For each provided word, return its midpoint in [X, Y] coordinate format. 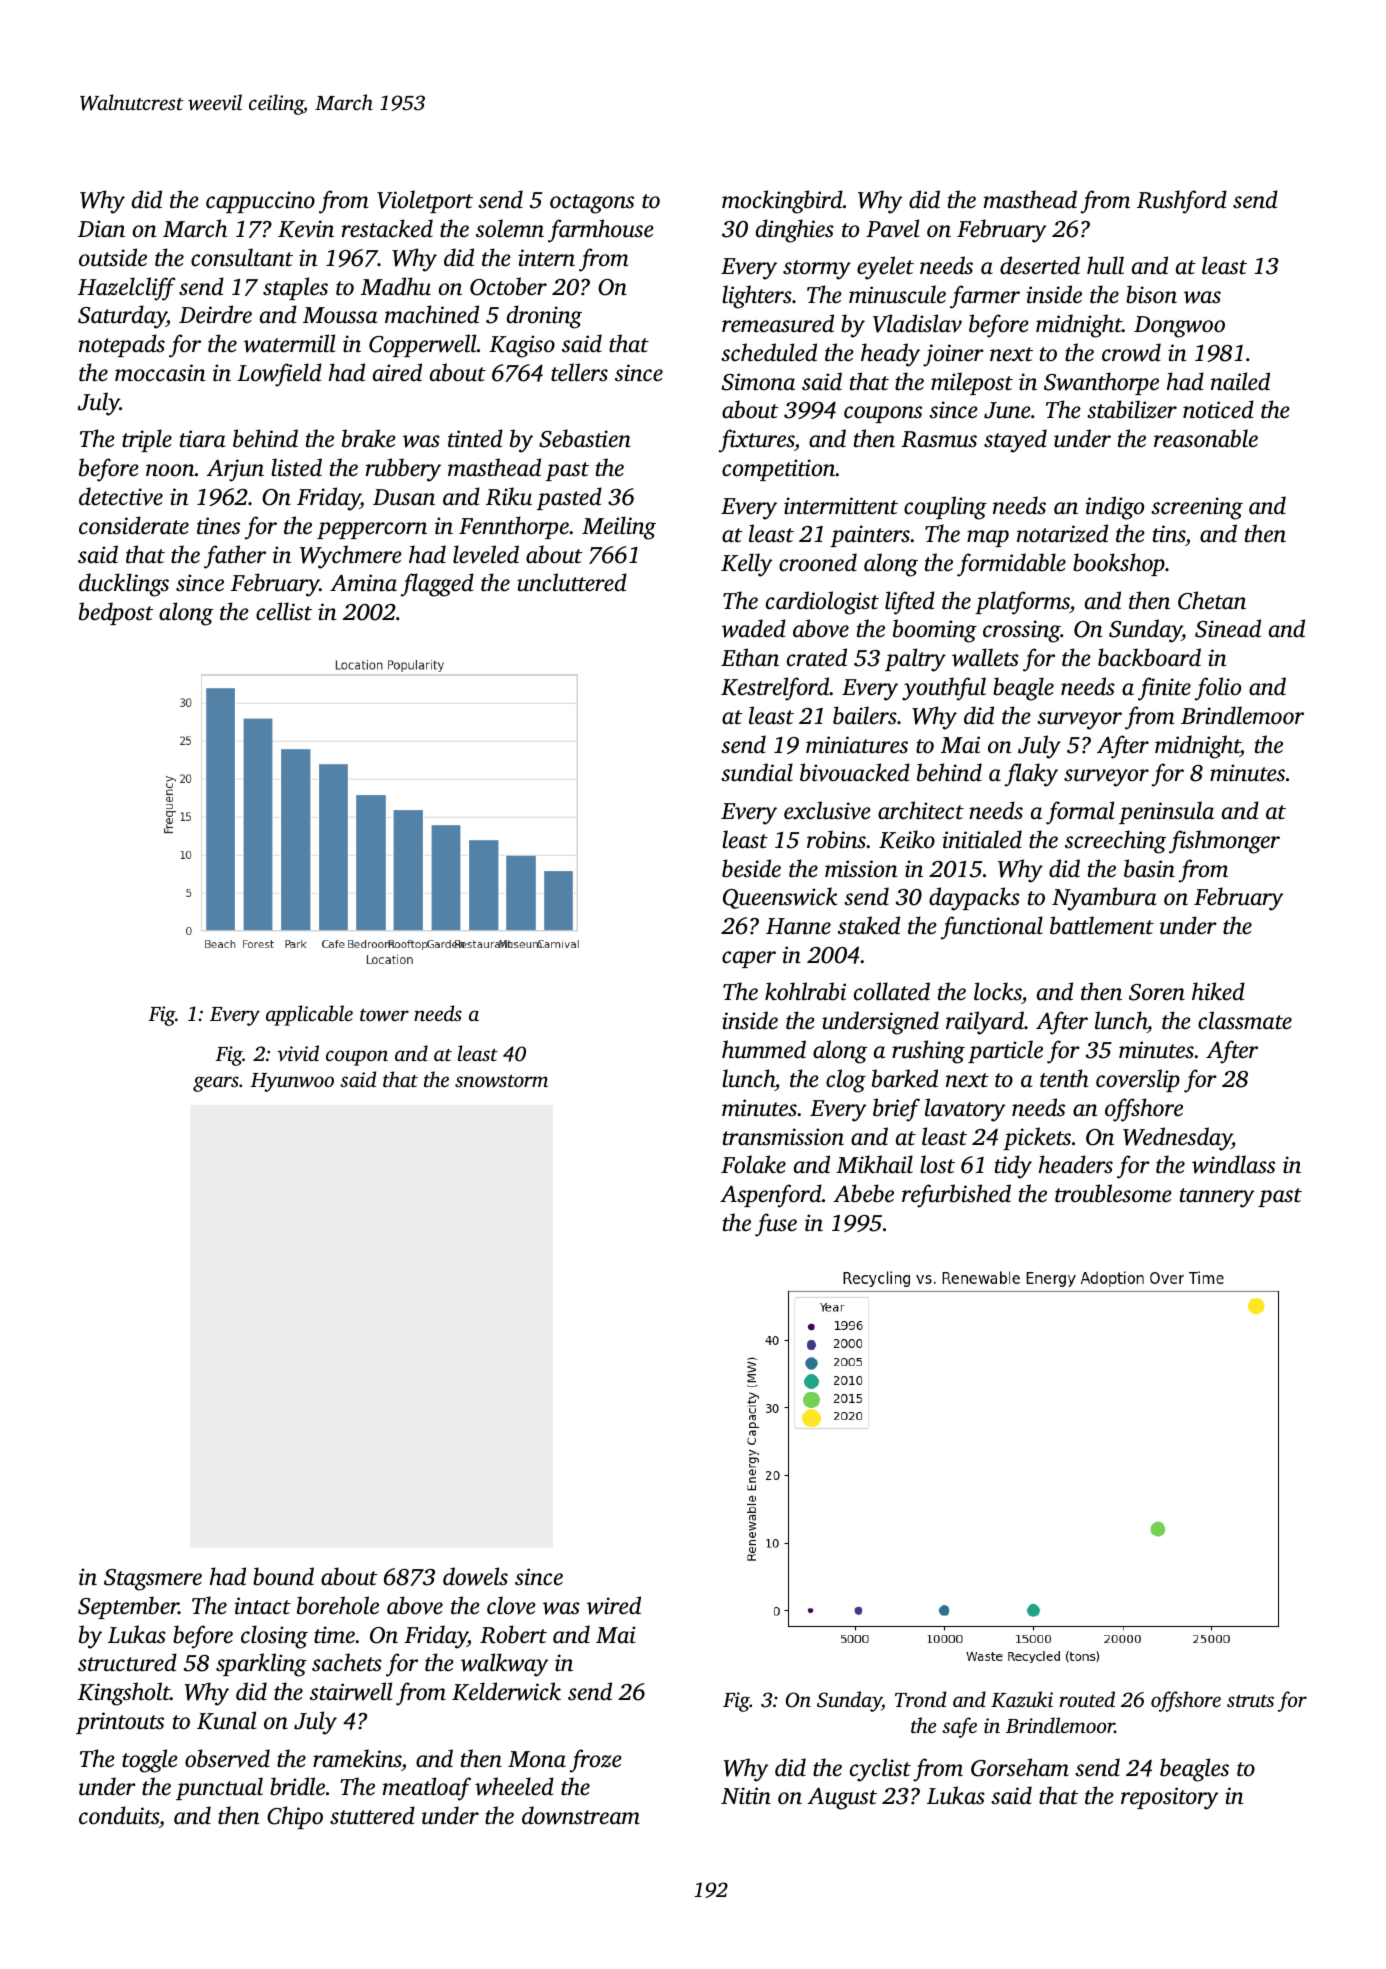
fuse [776, 1225]
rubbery [403, 470]
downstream [581, 1815]
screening [1197, 508]
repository [1169, 1798]
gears [216, 1084]
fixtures [757, 441]
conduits [119, 1815]
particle [1005, 1051]
